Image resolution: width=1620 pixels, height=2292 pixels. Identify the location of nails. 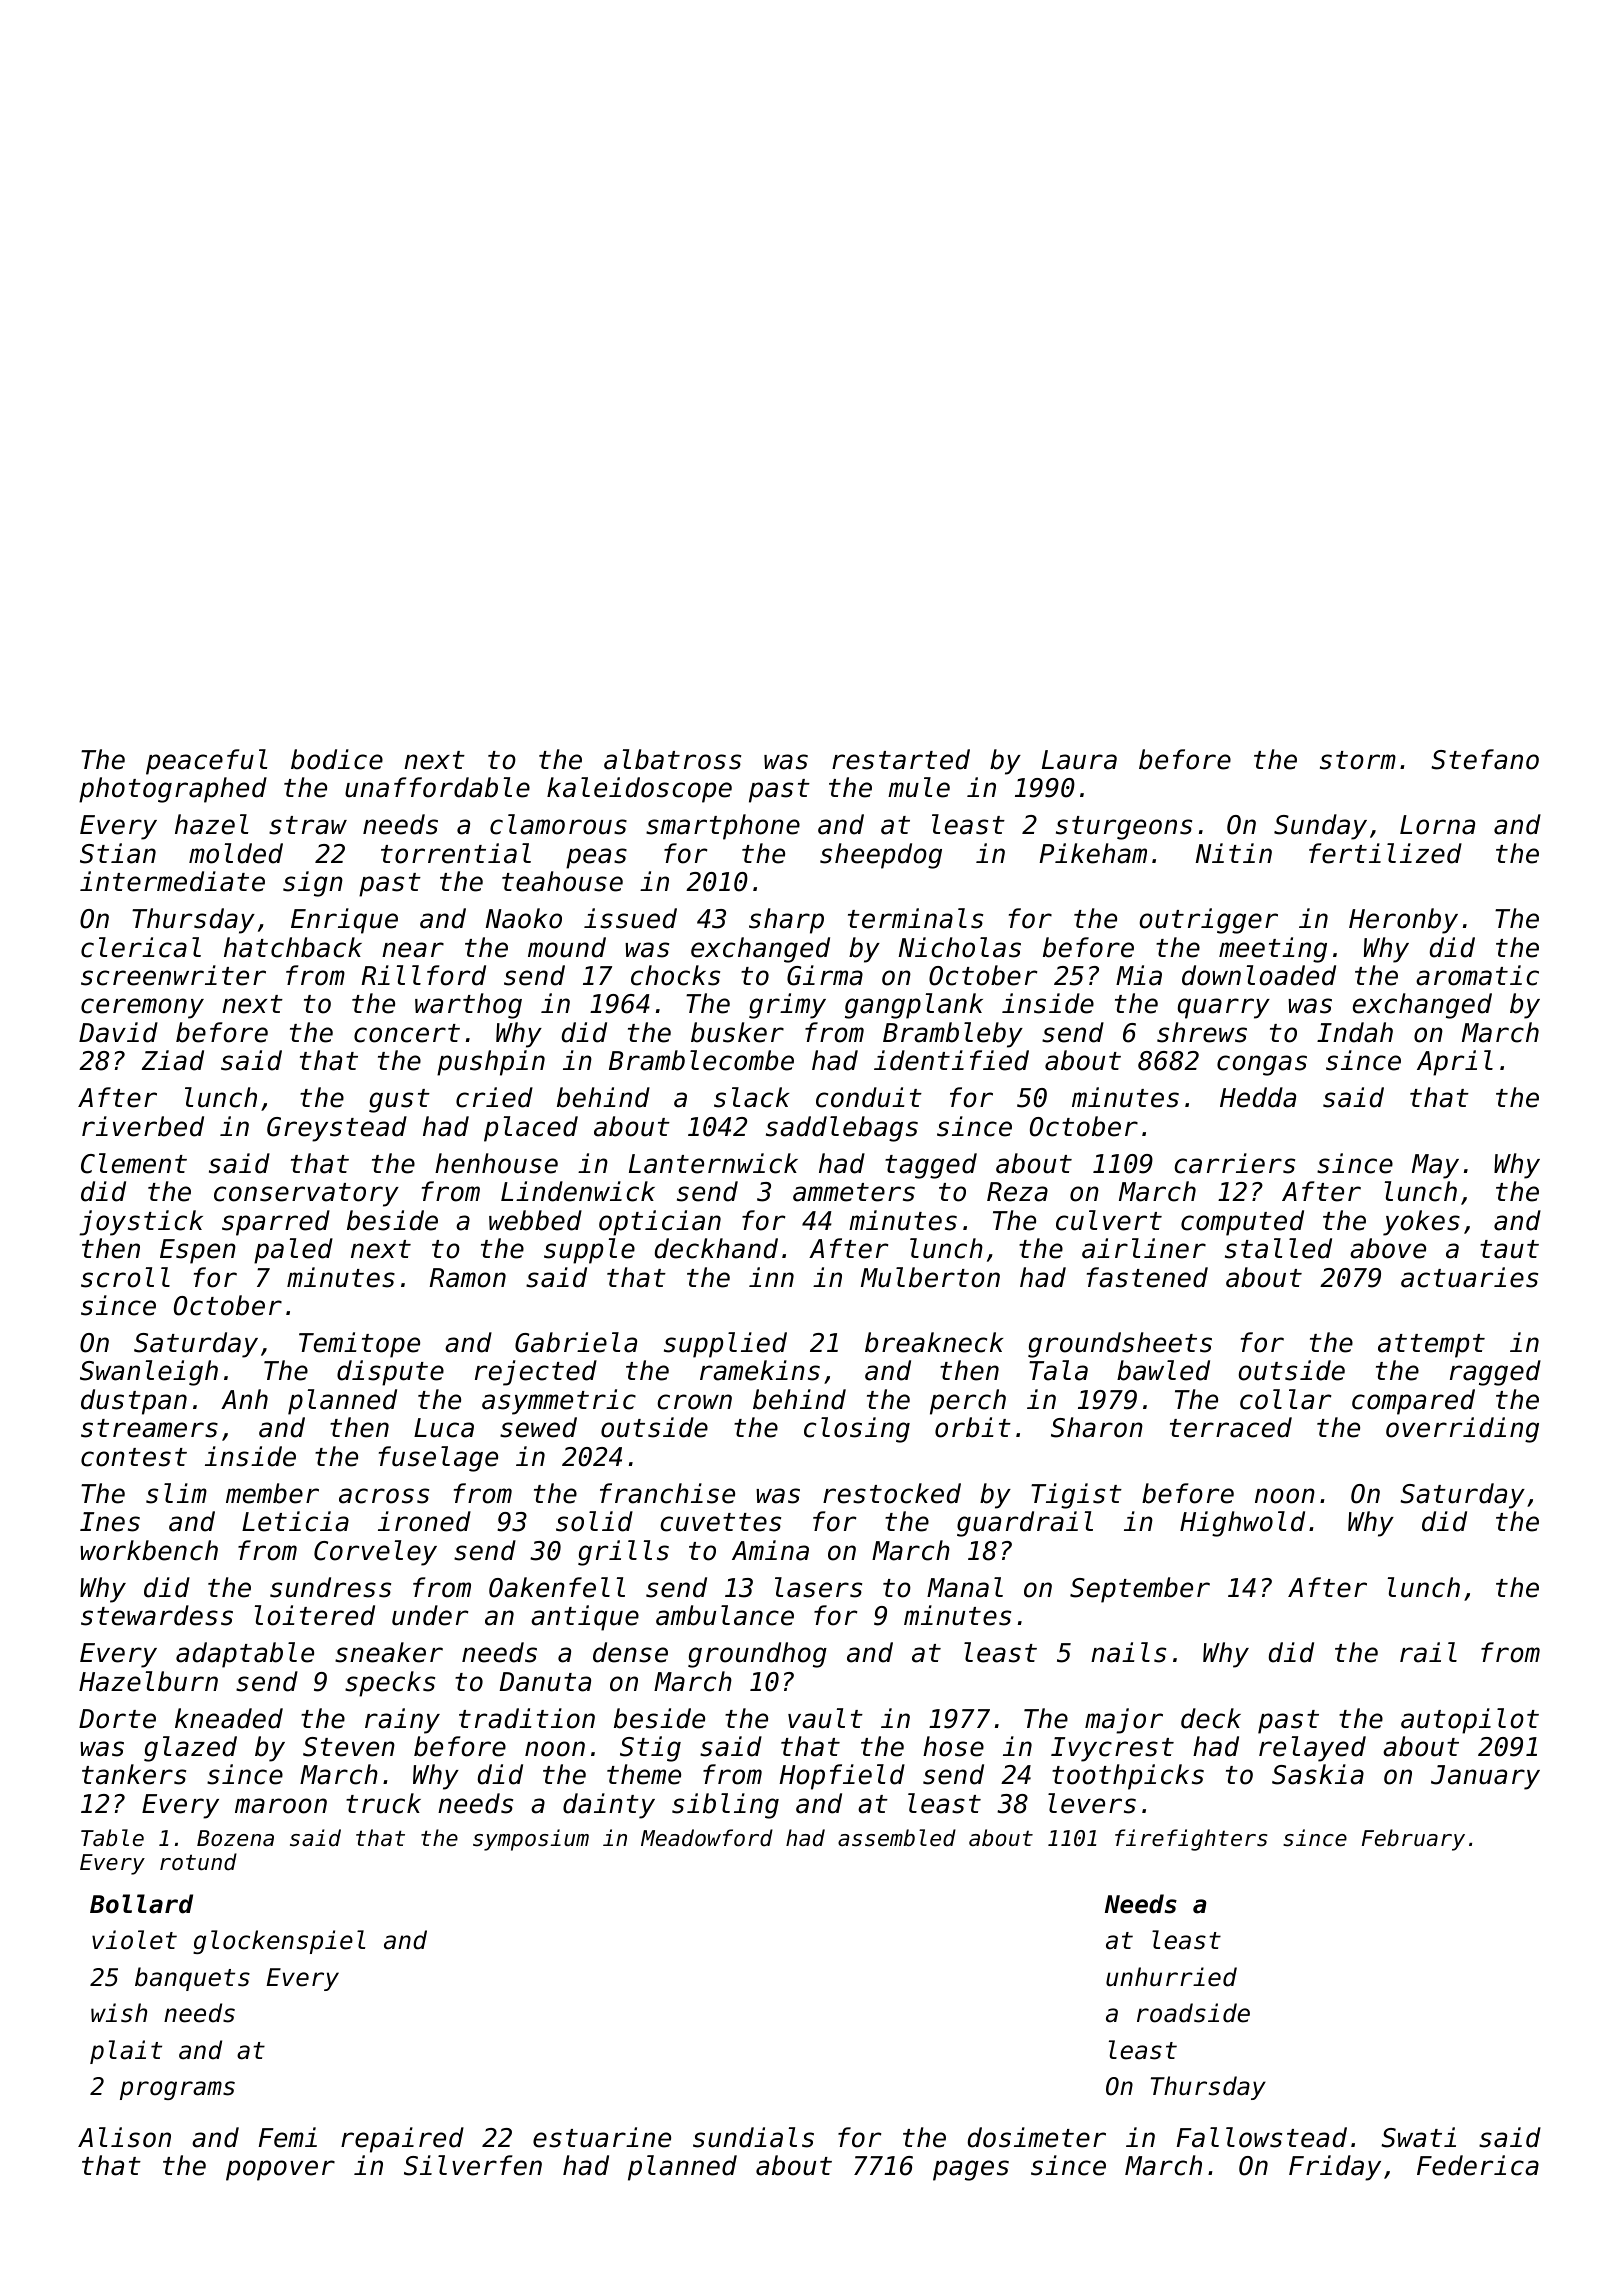
(1128, 1652).
